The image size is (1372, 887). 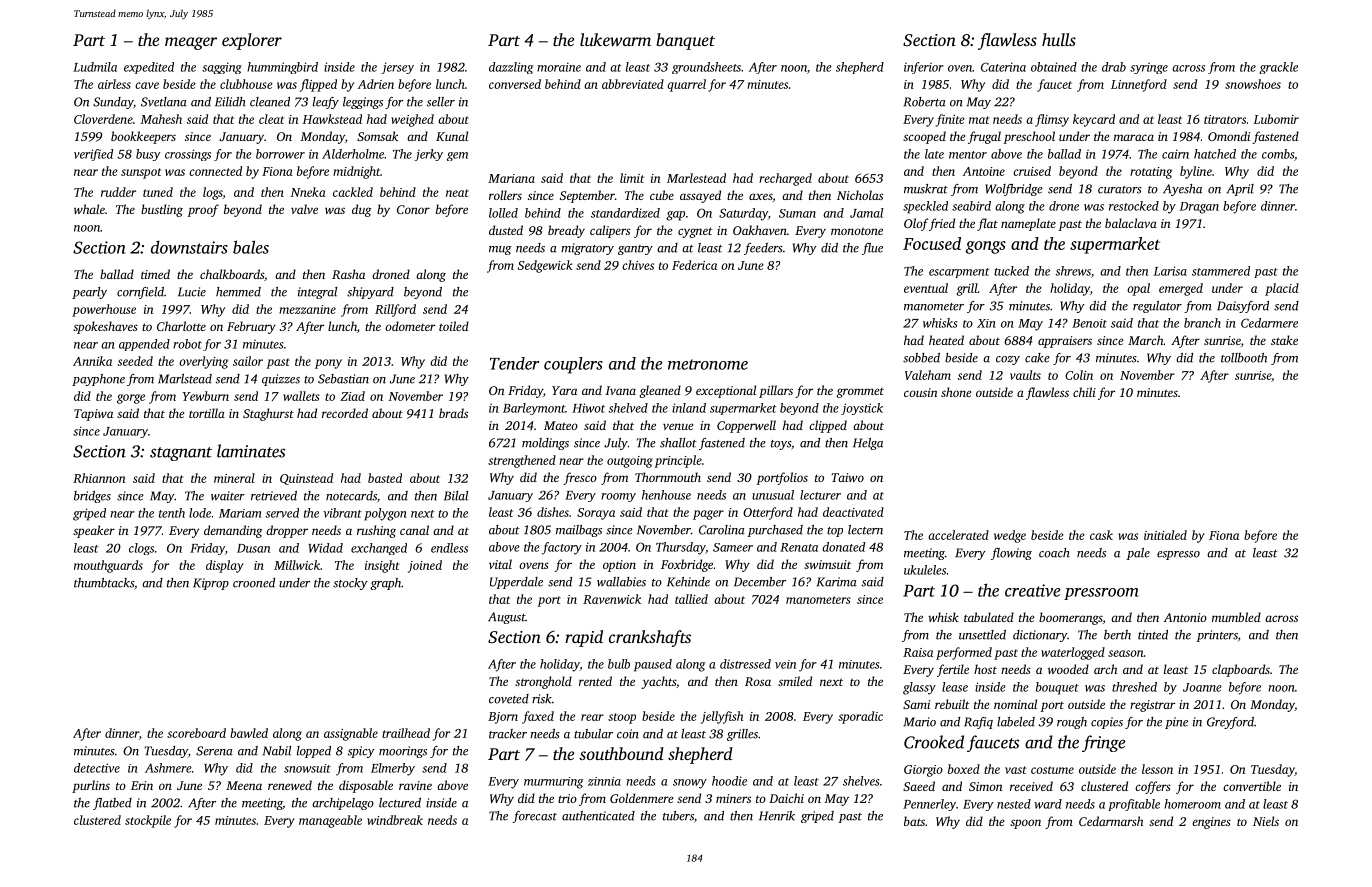 I want to click on rapid, so click(x=584, y=638).
